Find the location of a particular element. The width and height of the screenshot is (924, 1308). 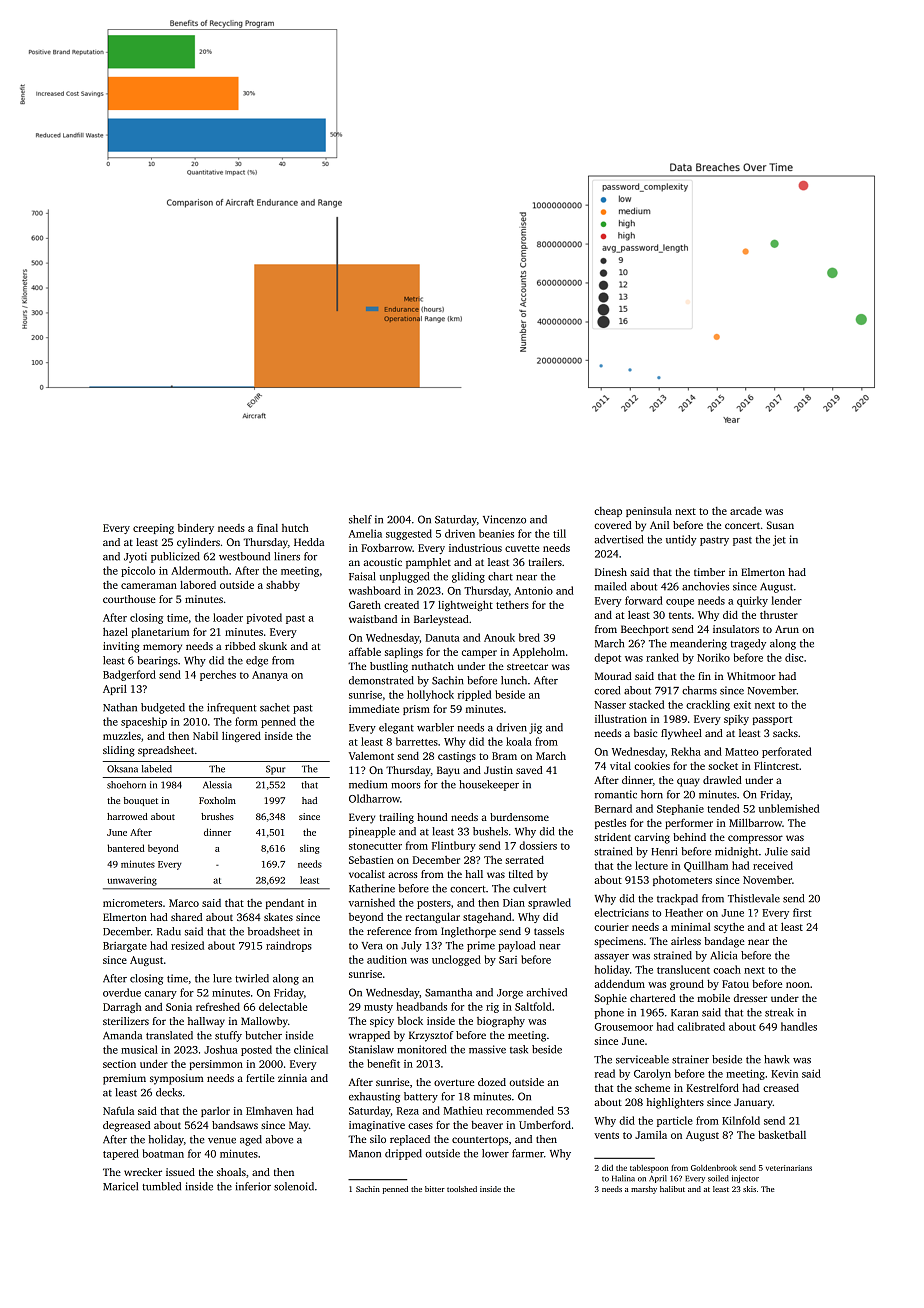

scythe is located at coordinates (729, 928).
